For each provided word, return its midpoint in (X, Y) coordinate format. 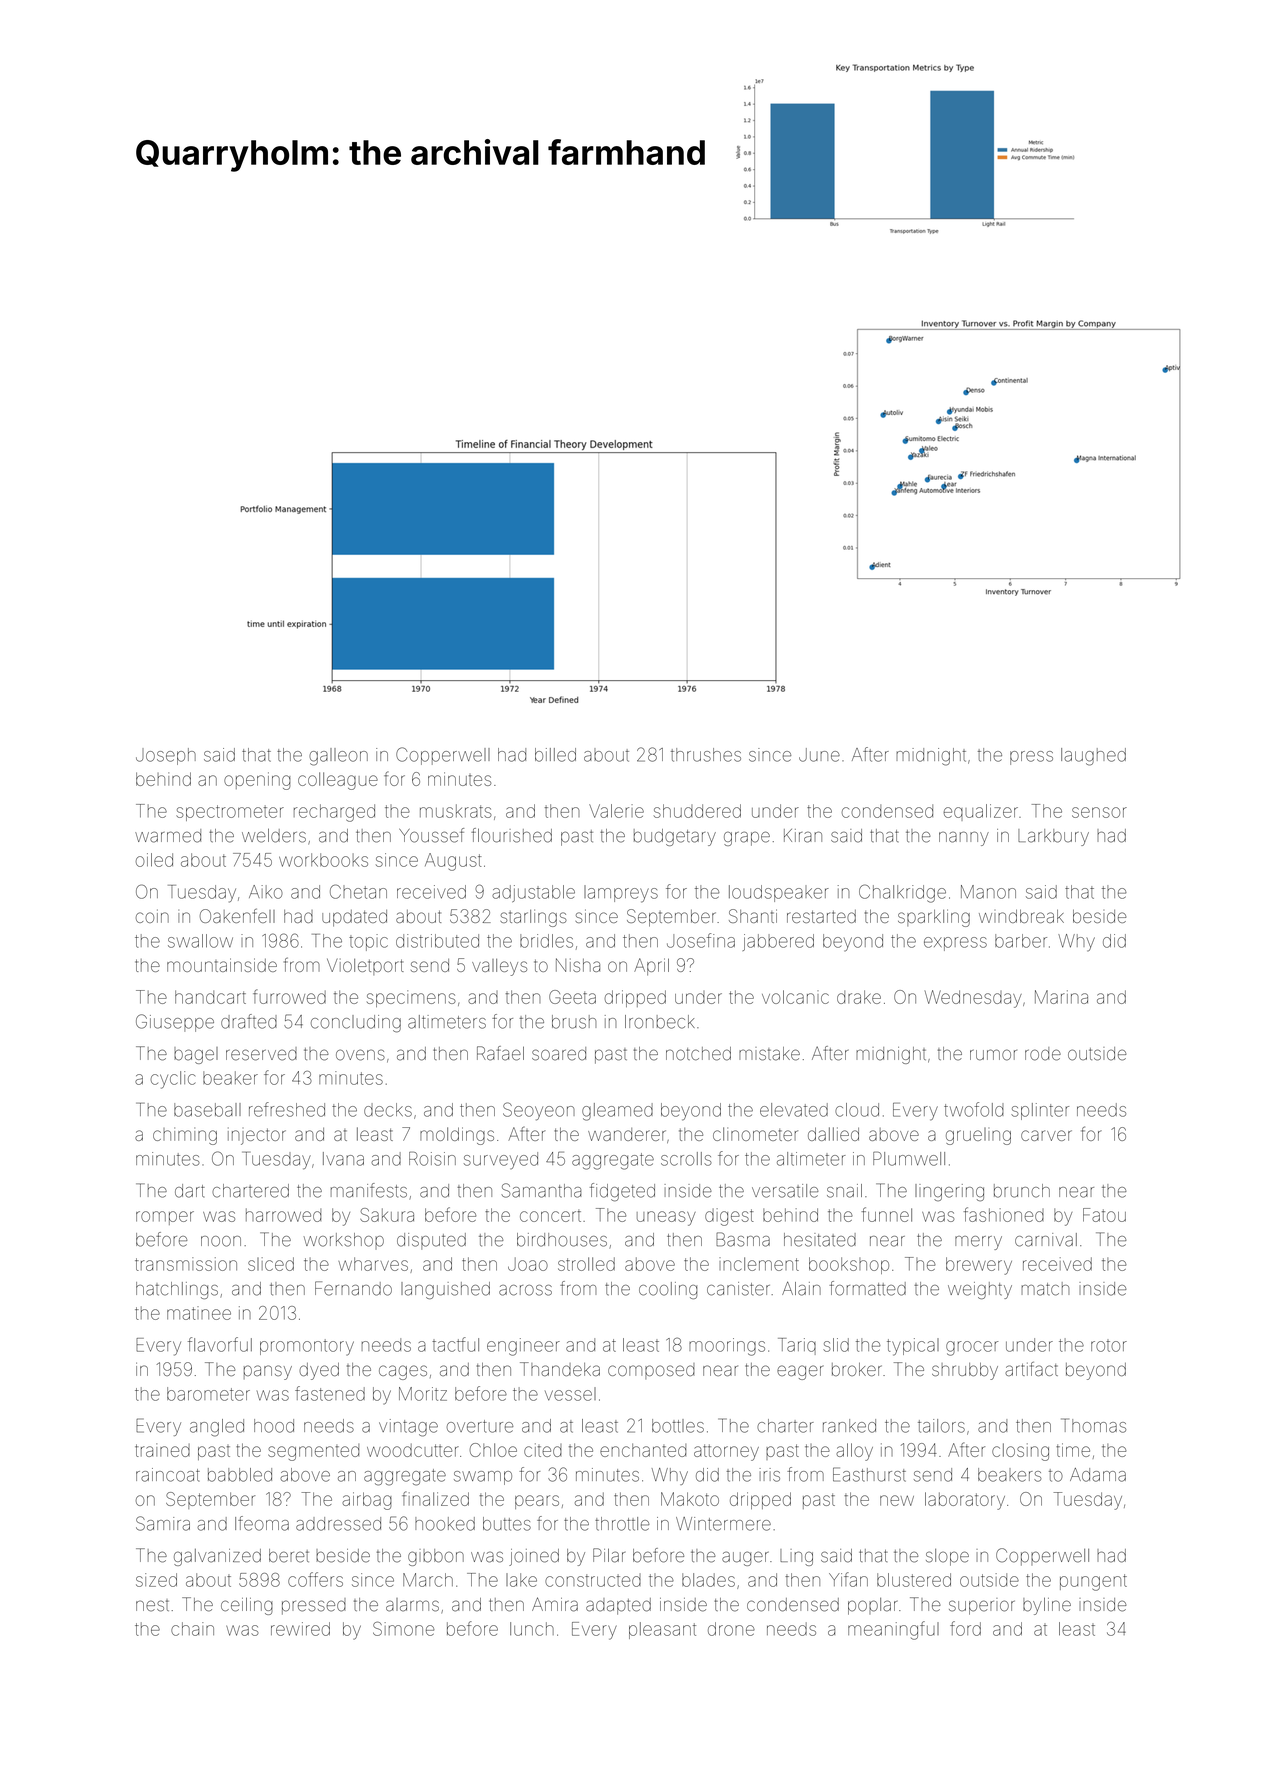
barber (1021, 941)
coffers (315, 1579)
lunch (532, 1629)
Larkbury (1053, 837)
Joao (528, 1264)
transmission (186, 1264)
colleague (338, 781)
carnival (1046, 1240)
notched (698, 1054)
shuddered (697, 811)
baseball (207, 1110)
